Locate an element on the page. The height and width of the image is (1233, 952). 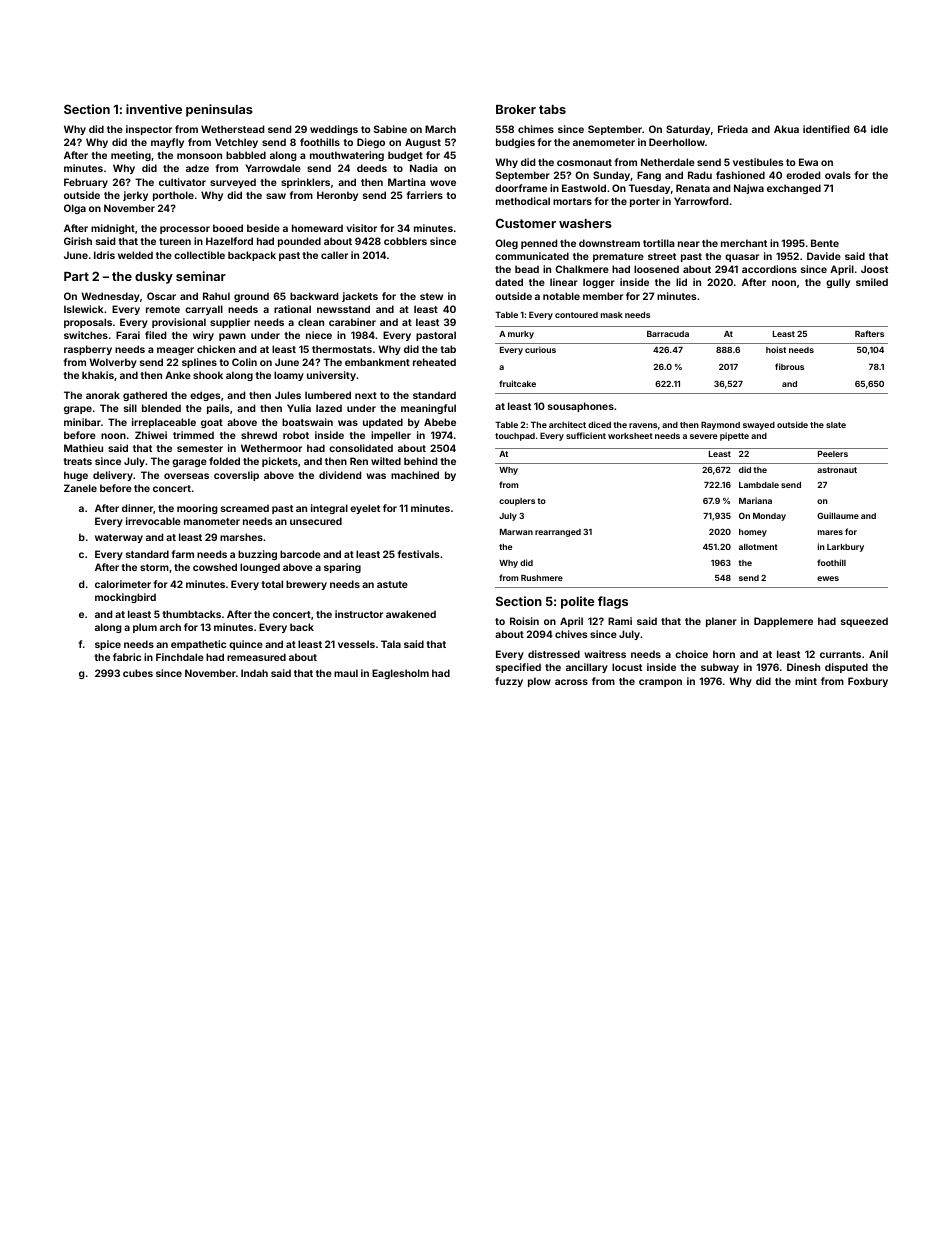
across is located at coordinates (571, 682).
